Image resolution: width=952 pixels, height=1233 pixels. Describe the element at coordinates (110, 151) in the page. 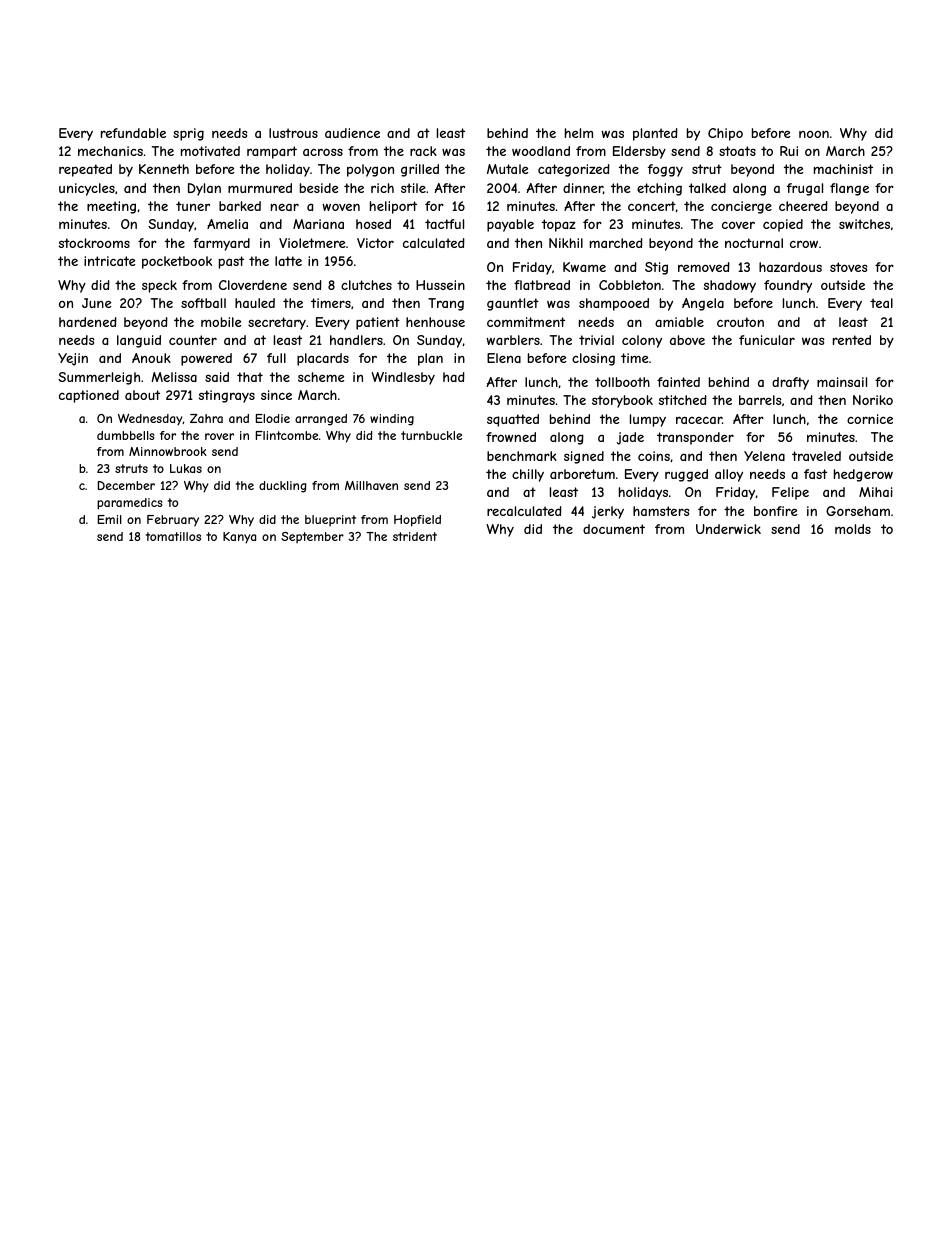

I see `mechanics` at that location.
